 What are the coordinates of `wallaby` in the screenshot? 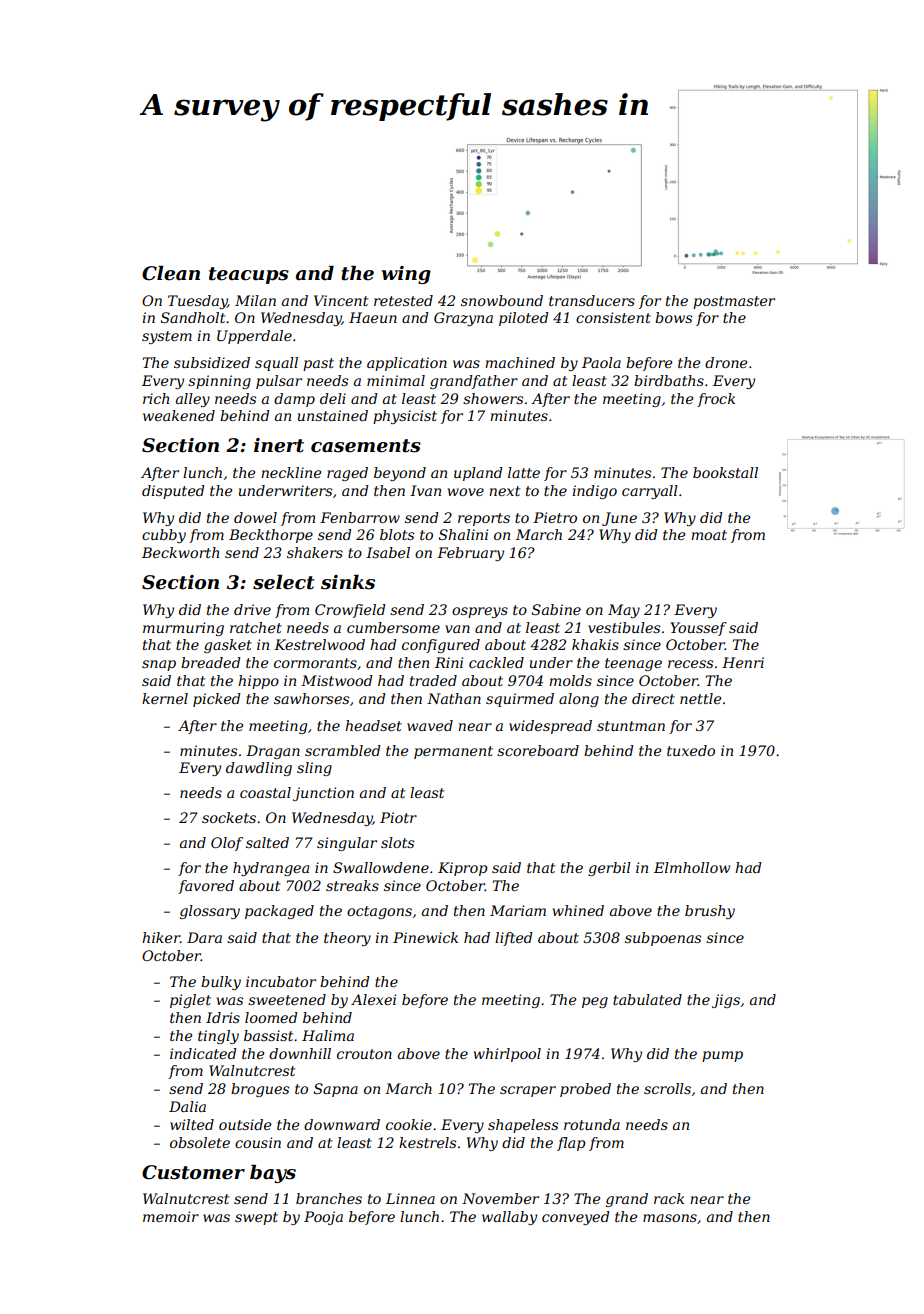 It's located at (509, 1218).
